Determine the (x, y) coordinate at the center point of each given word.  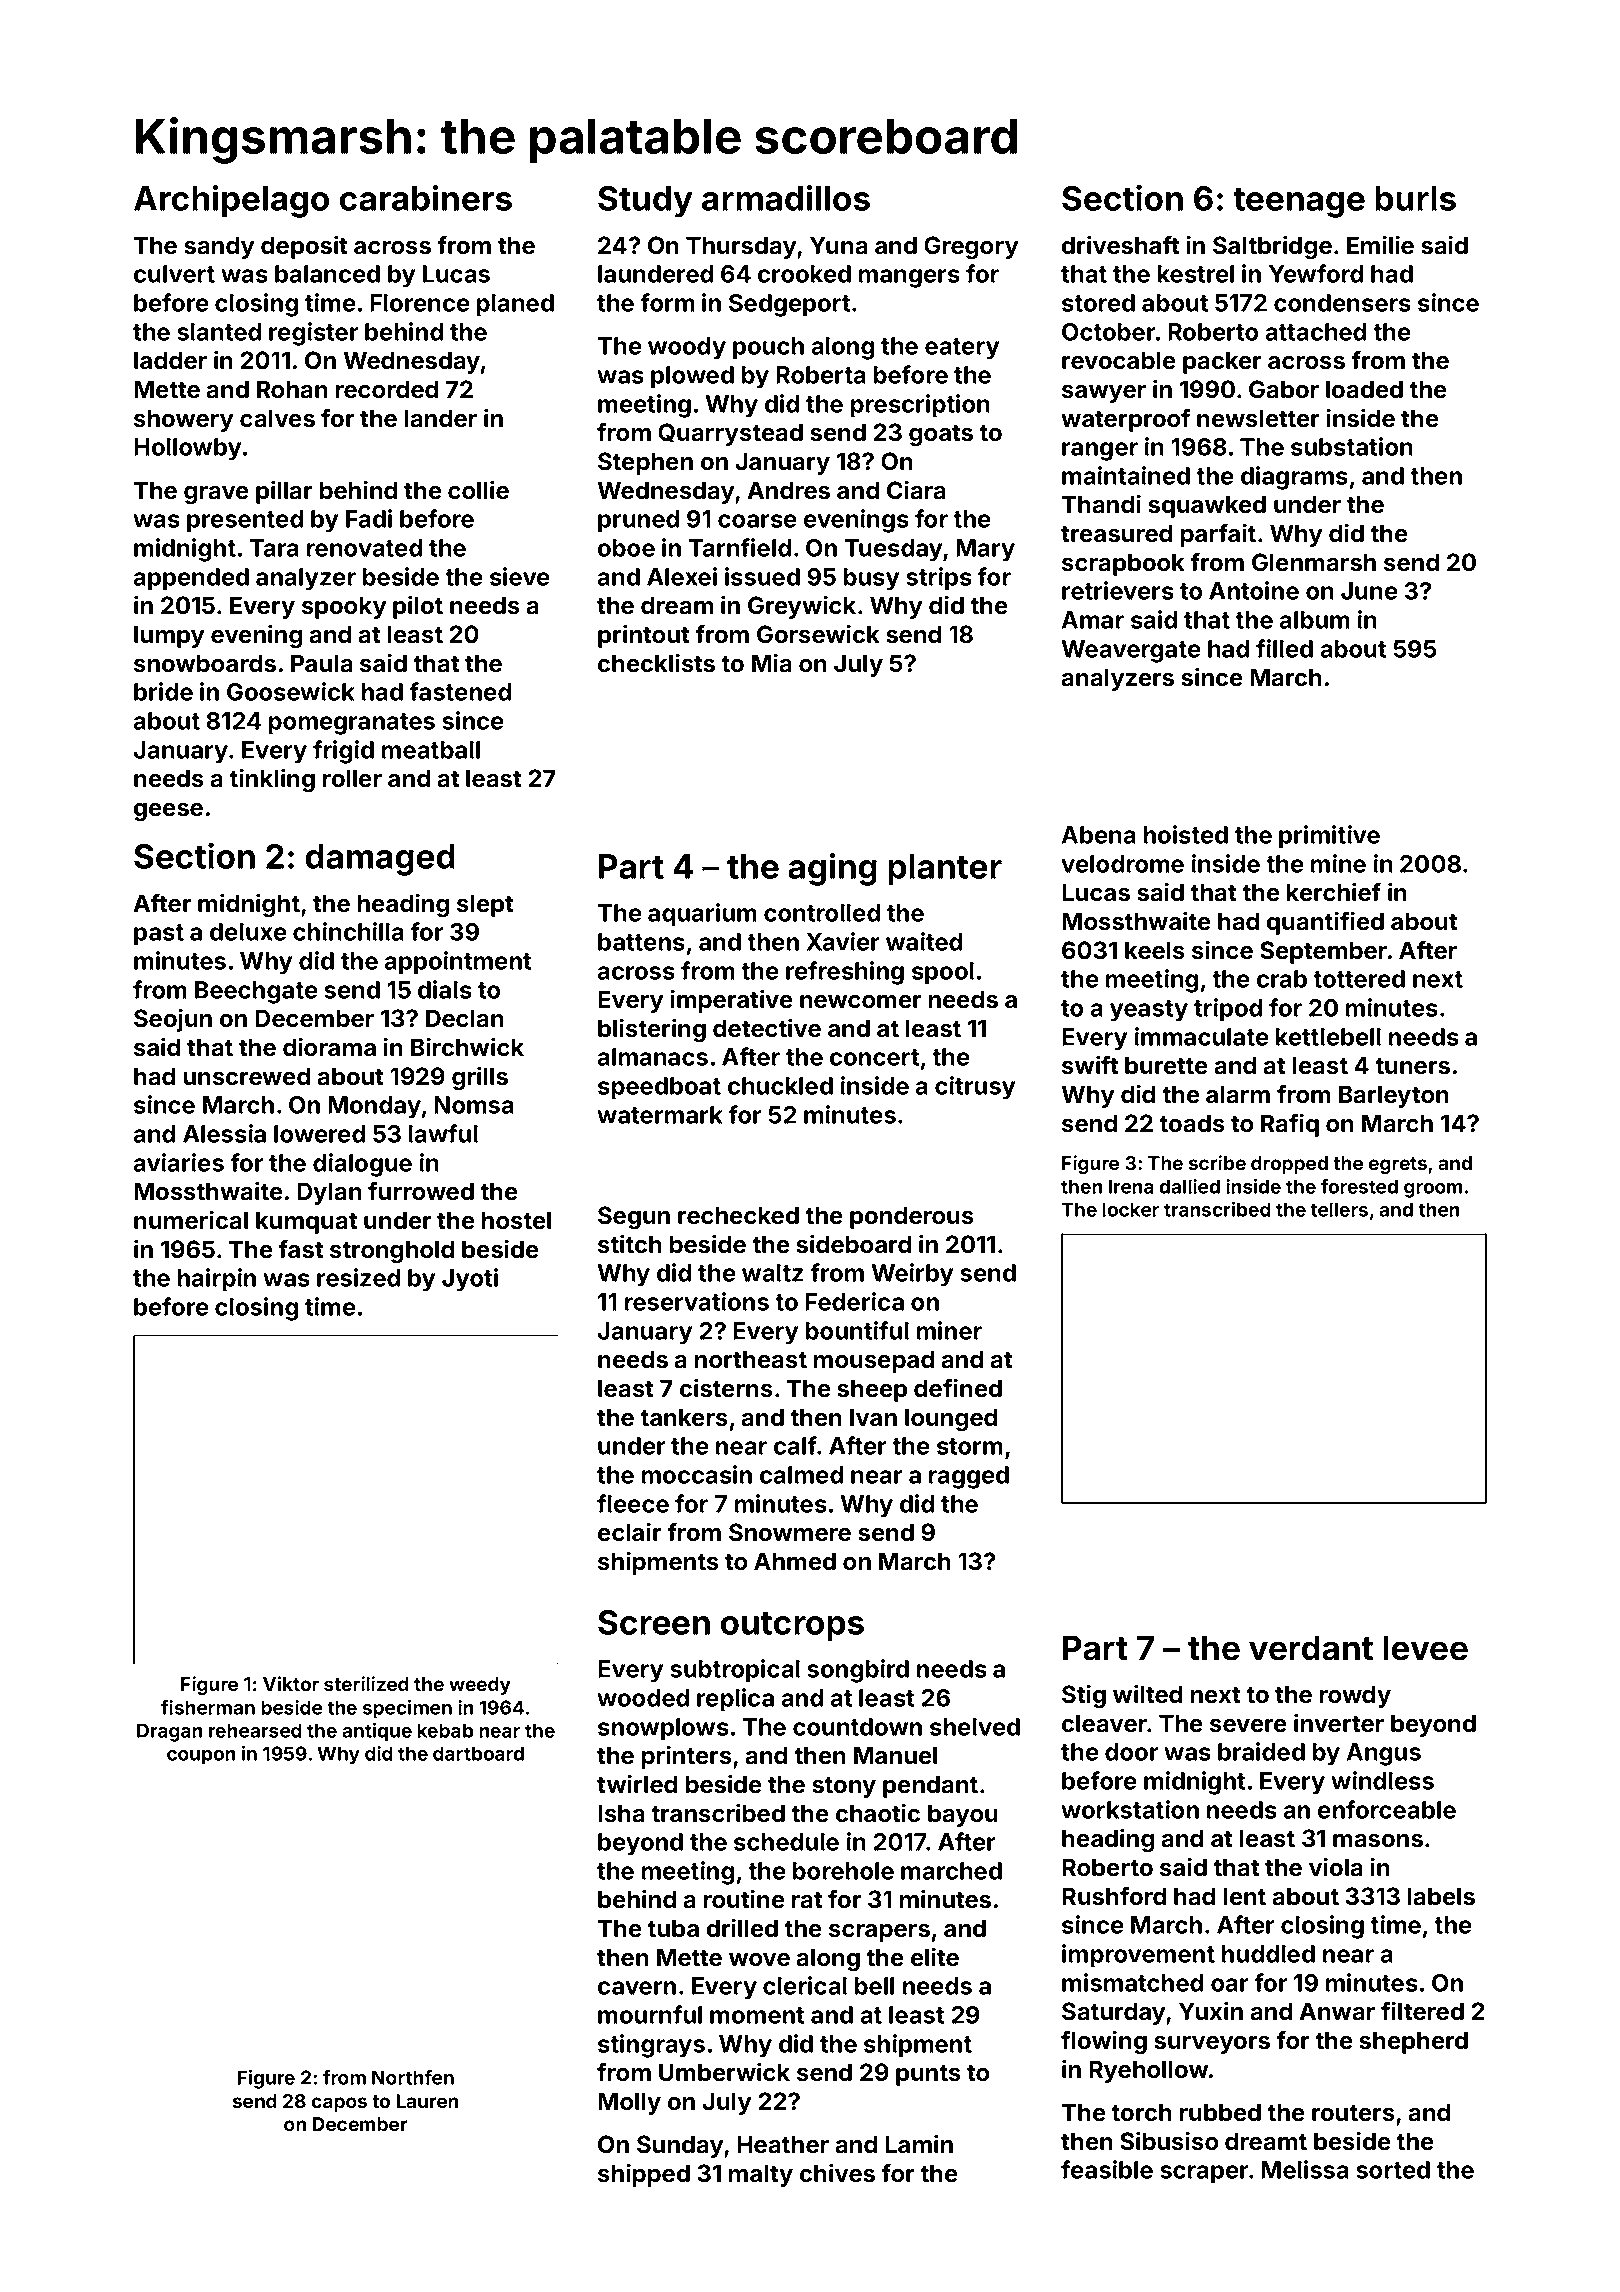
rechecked (738, 1215)
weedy (480, 1686)
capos (339, 2104)
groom (1433, 1190)
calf (795, 1445)
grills (480, 1078)
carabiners (426, 198)
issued (762, 576)
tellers (1339, 1209)
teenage (1299, 203)
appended (191, 579)
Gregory (971, 247)
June (1369, 591)
